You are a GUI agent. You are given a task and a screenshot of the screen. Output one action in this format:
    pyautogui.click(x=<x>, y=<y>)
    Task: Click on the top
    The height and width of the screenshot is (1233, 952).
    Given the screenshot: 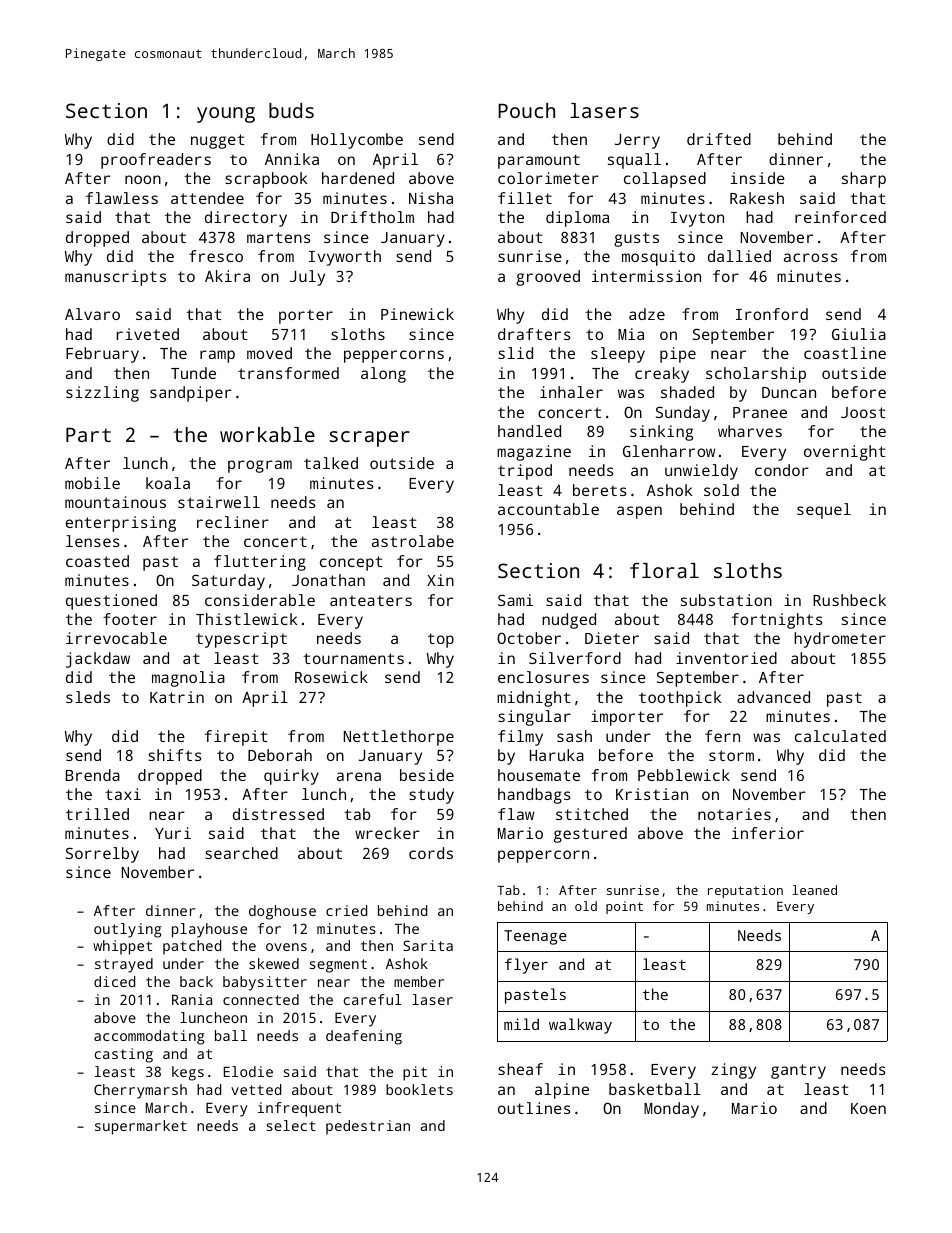 What is the action you would take?
    pyautogui.click(x=441, y=640)
